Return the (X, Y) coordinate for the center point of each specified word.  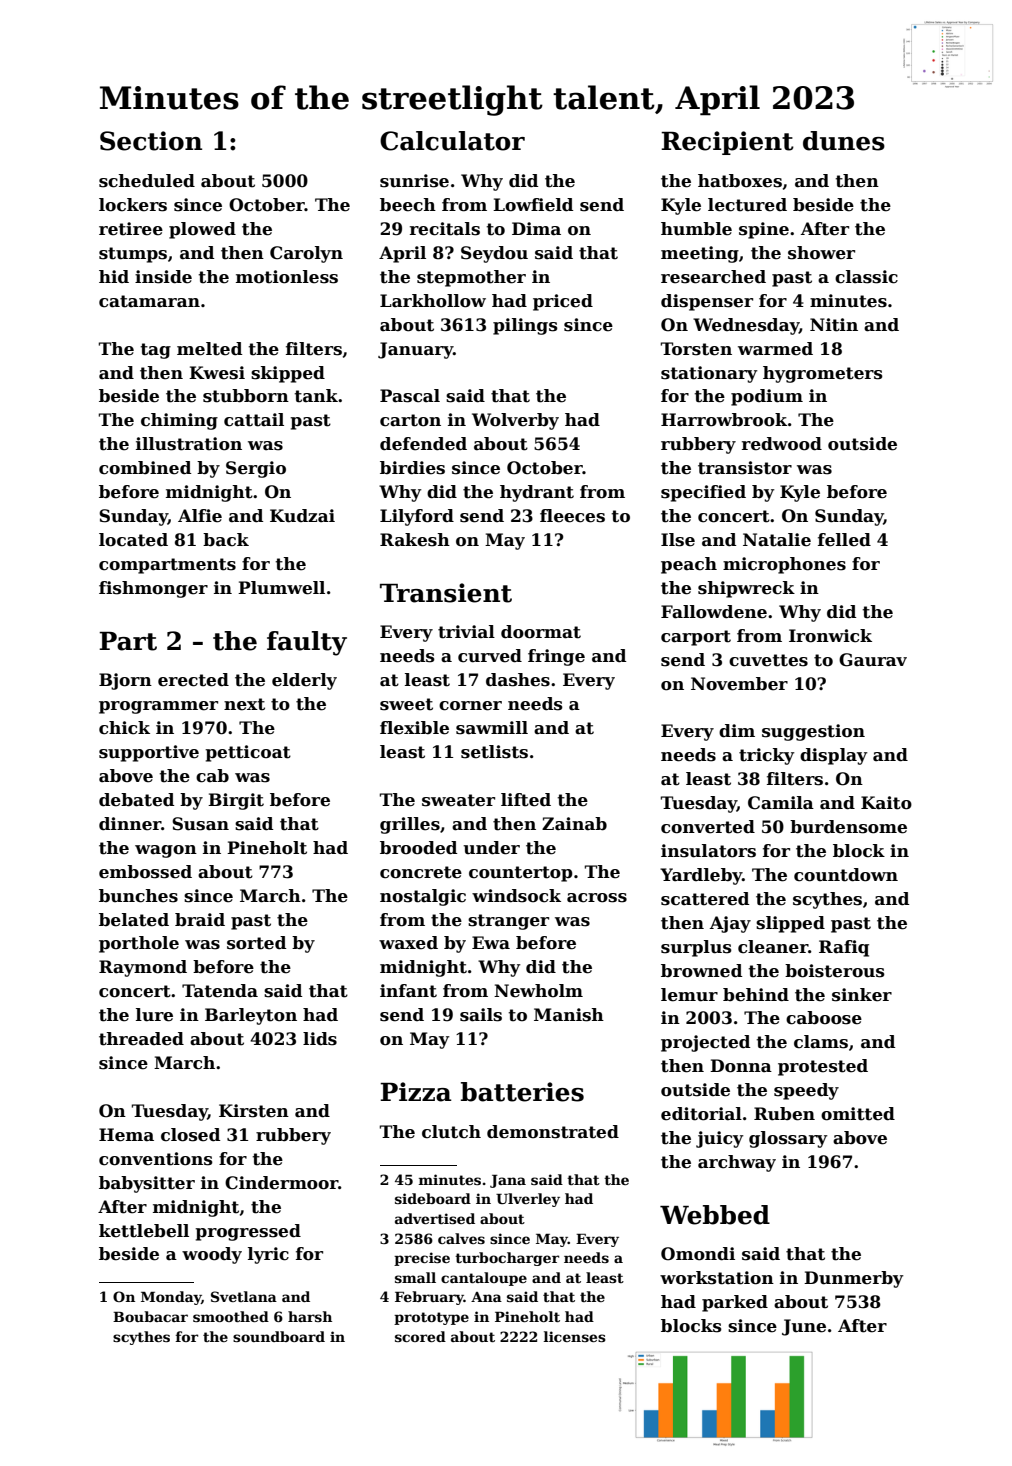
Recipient (727, 143)
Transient (446, 593)
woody (212, 1255)
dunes (844, 141)
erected (193, 680)
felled (844, 540)
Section (151, 141)
